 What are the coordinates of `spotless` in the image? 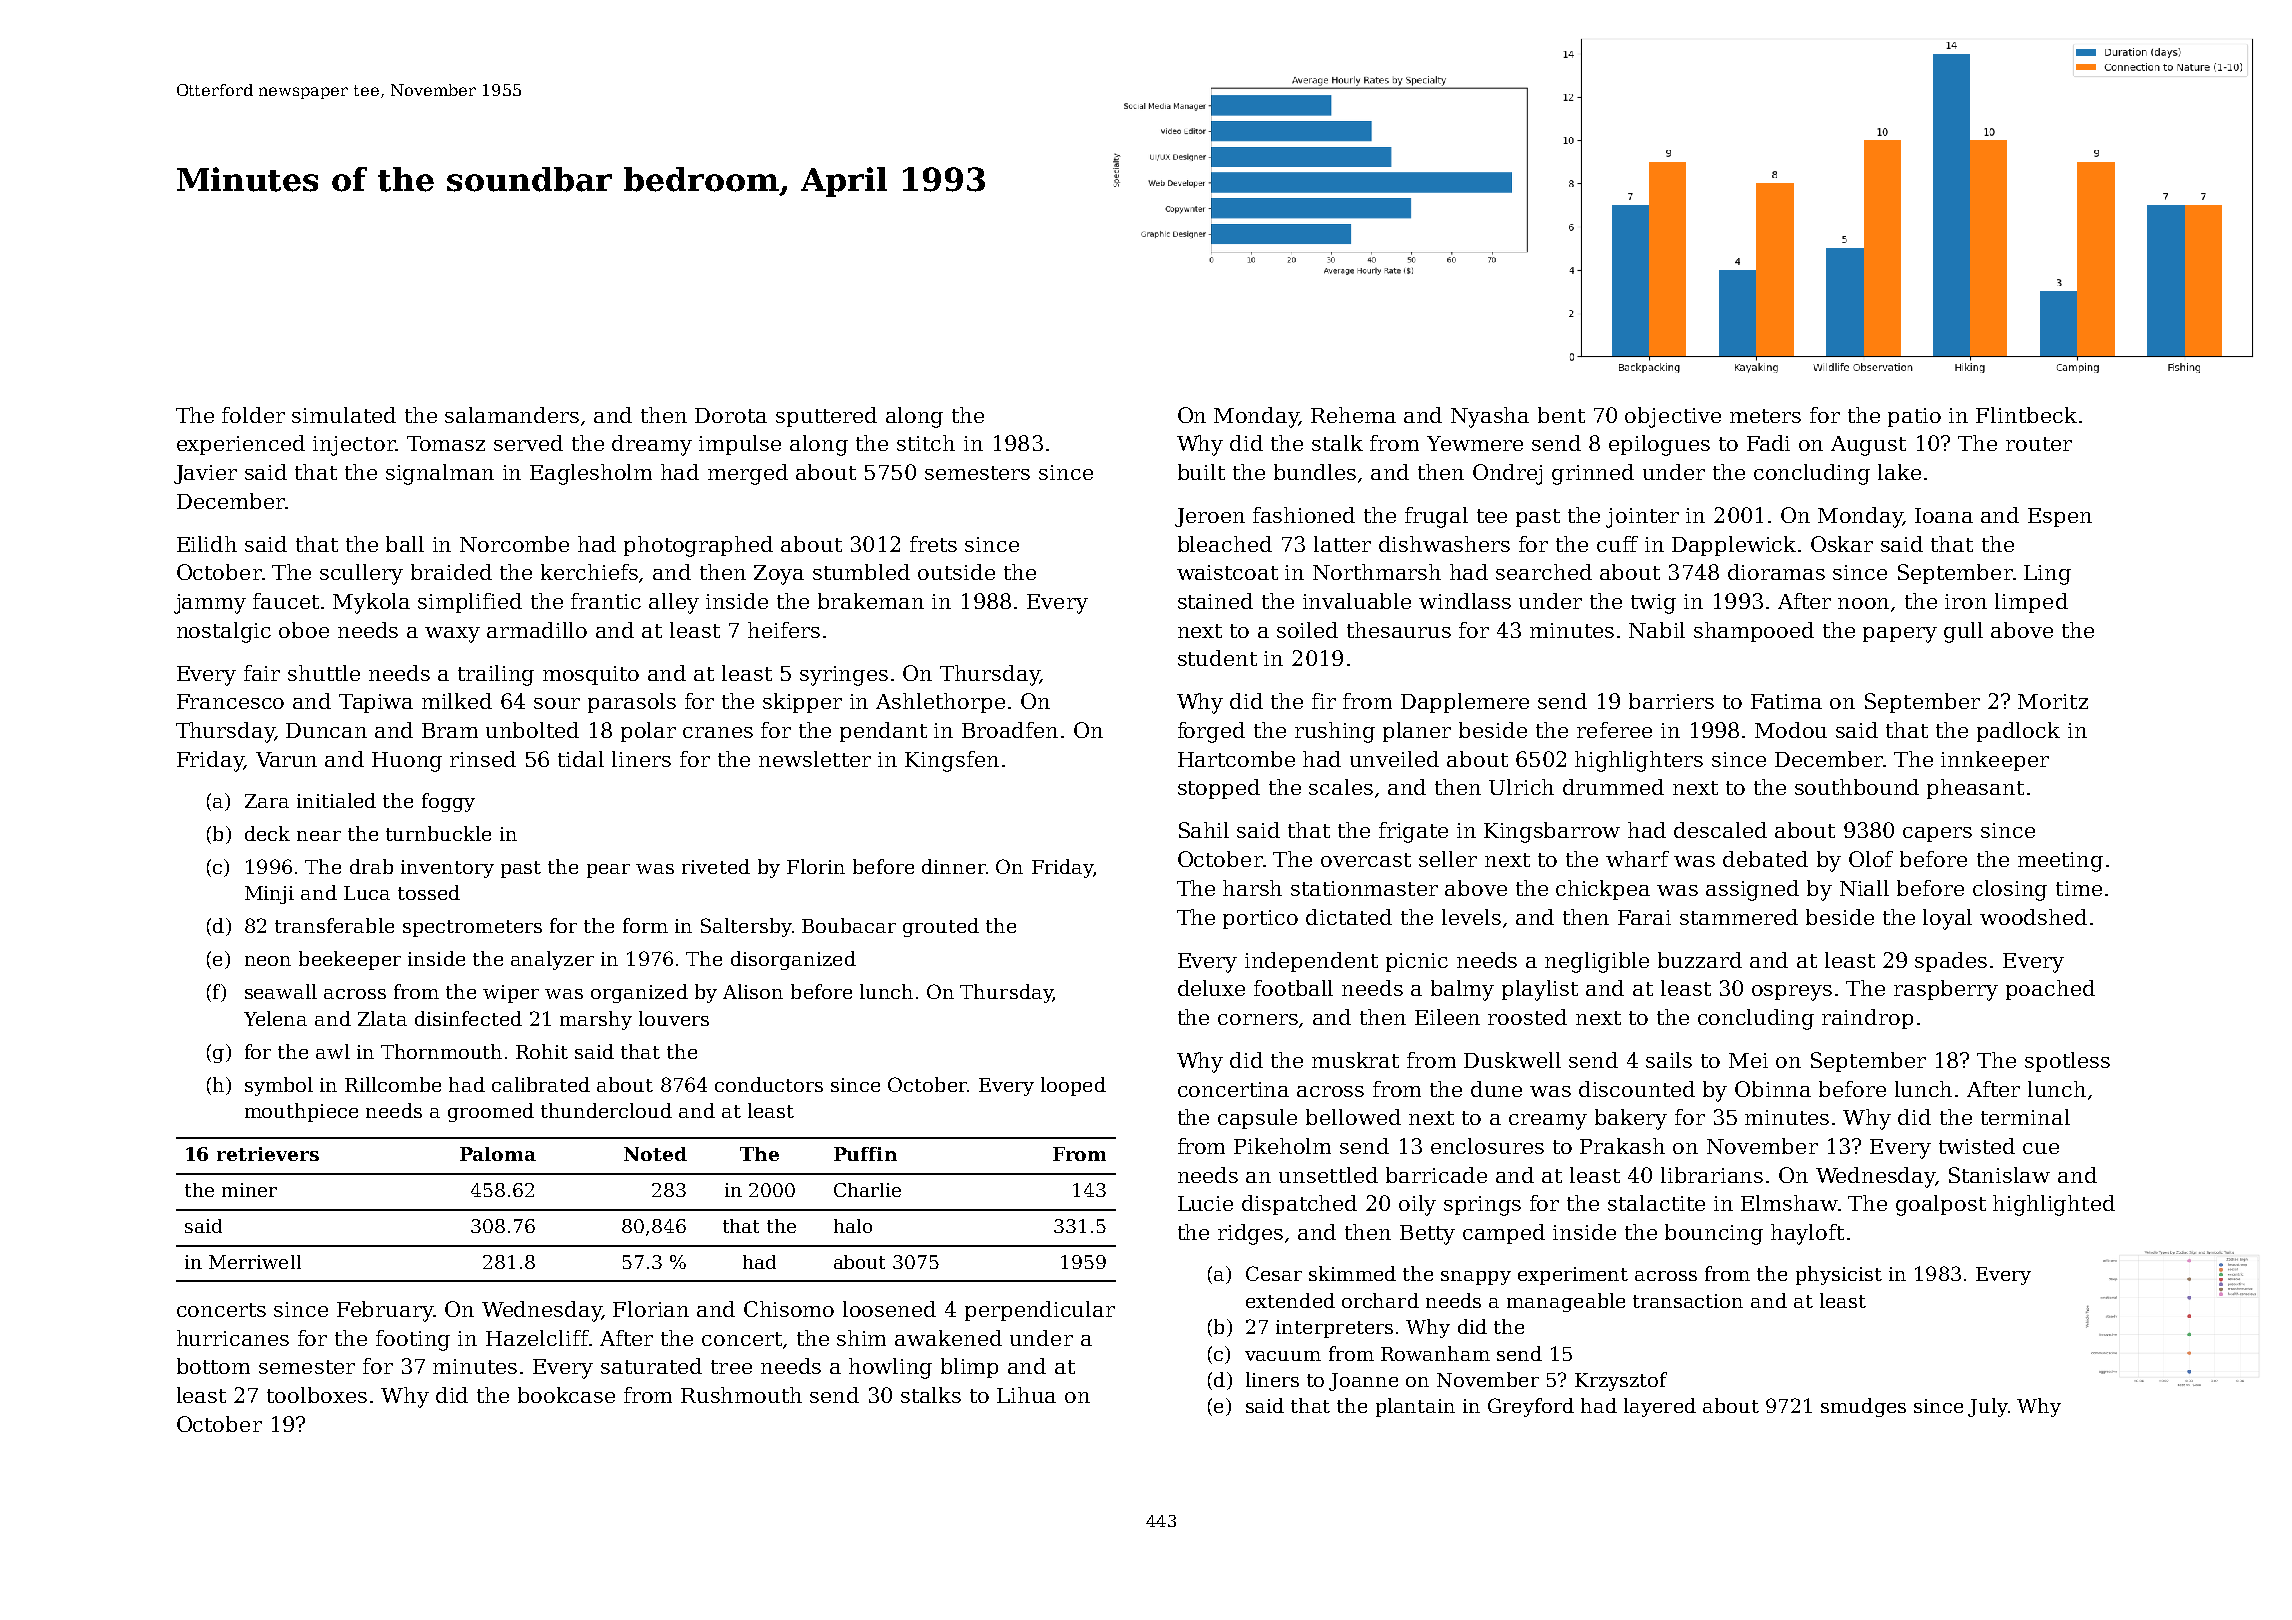 It's located at (2067, 1062).
